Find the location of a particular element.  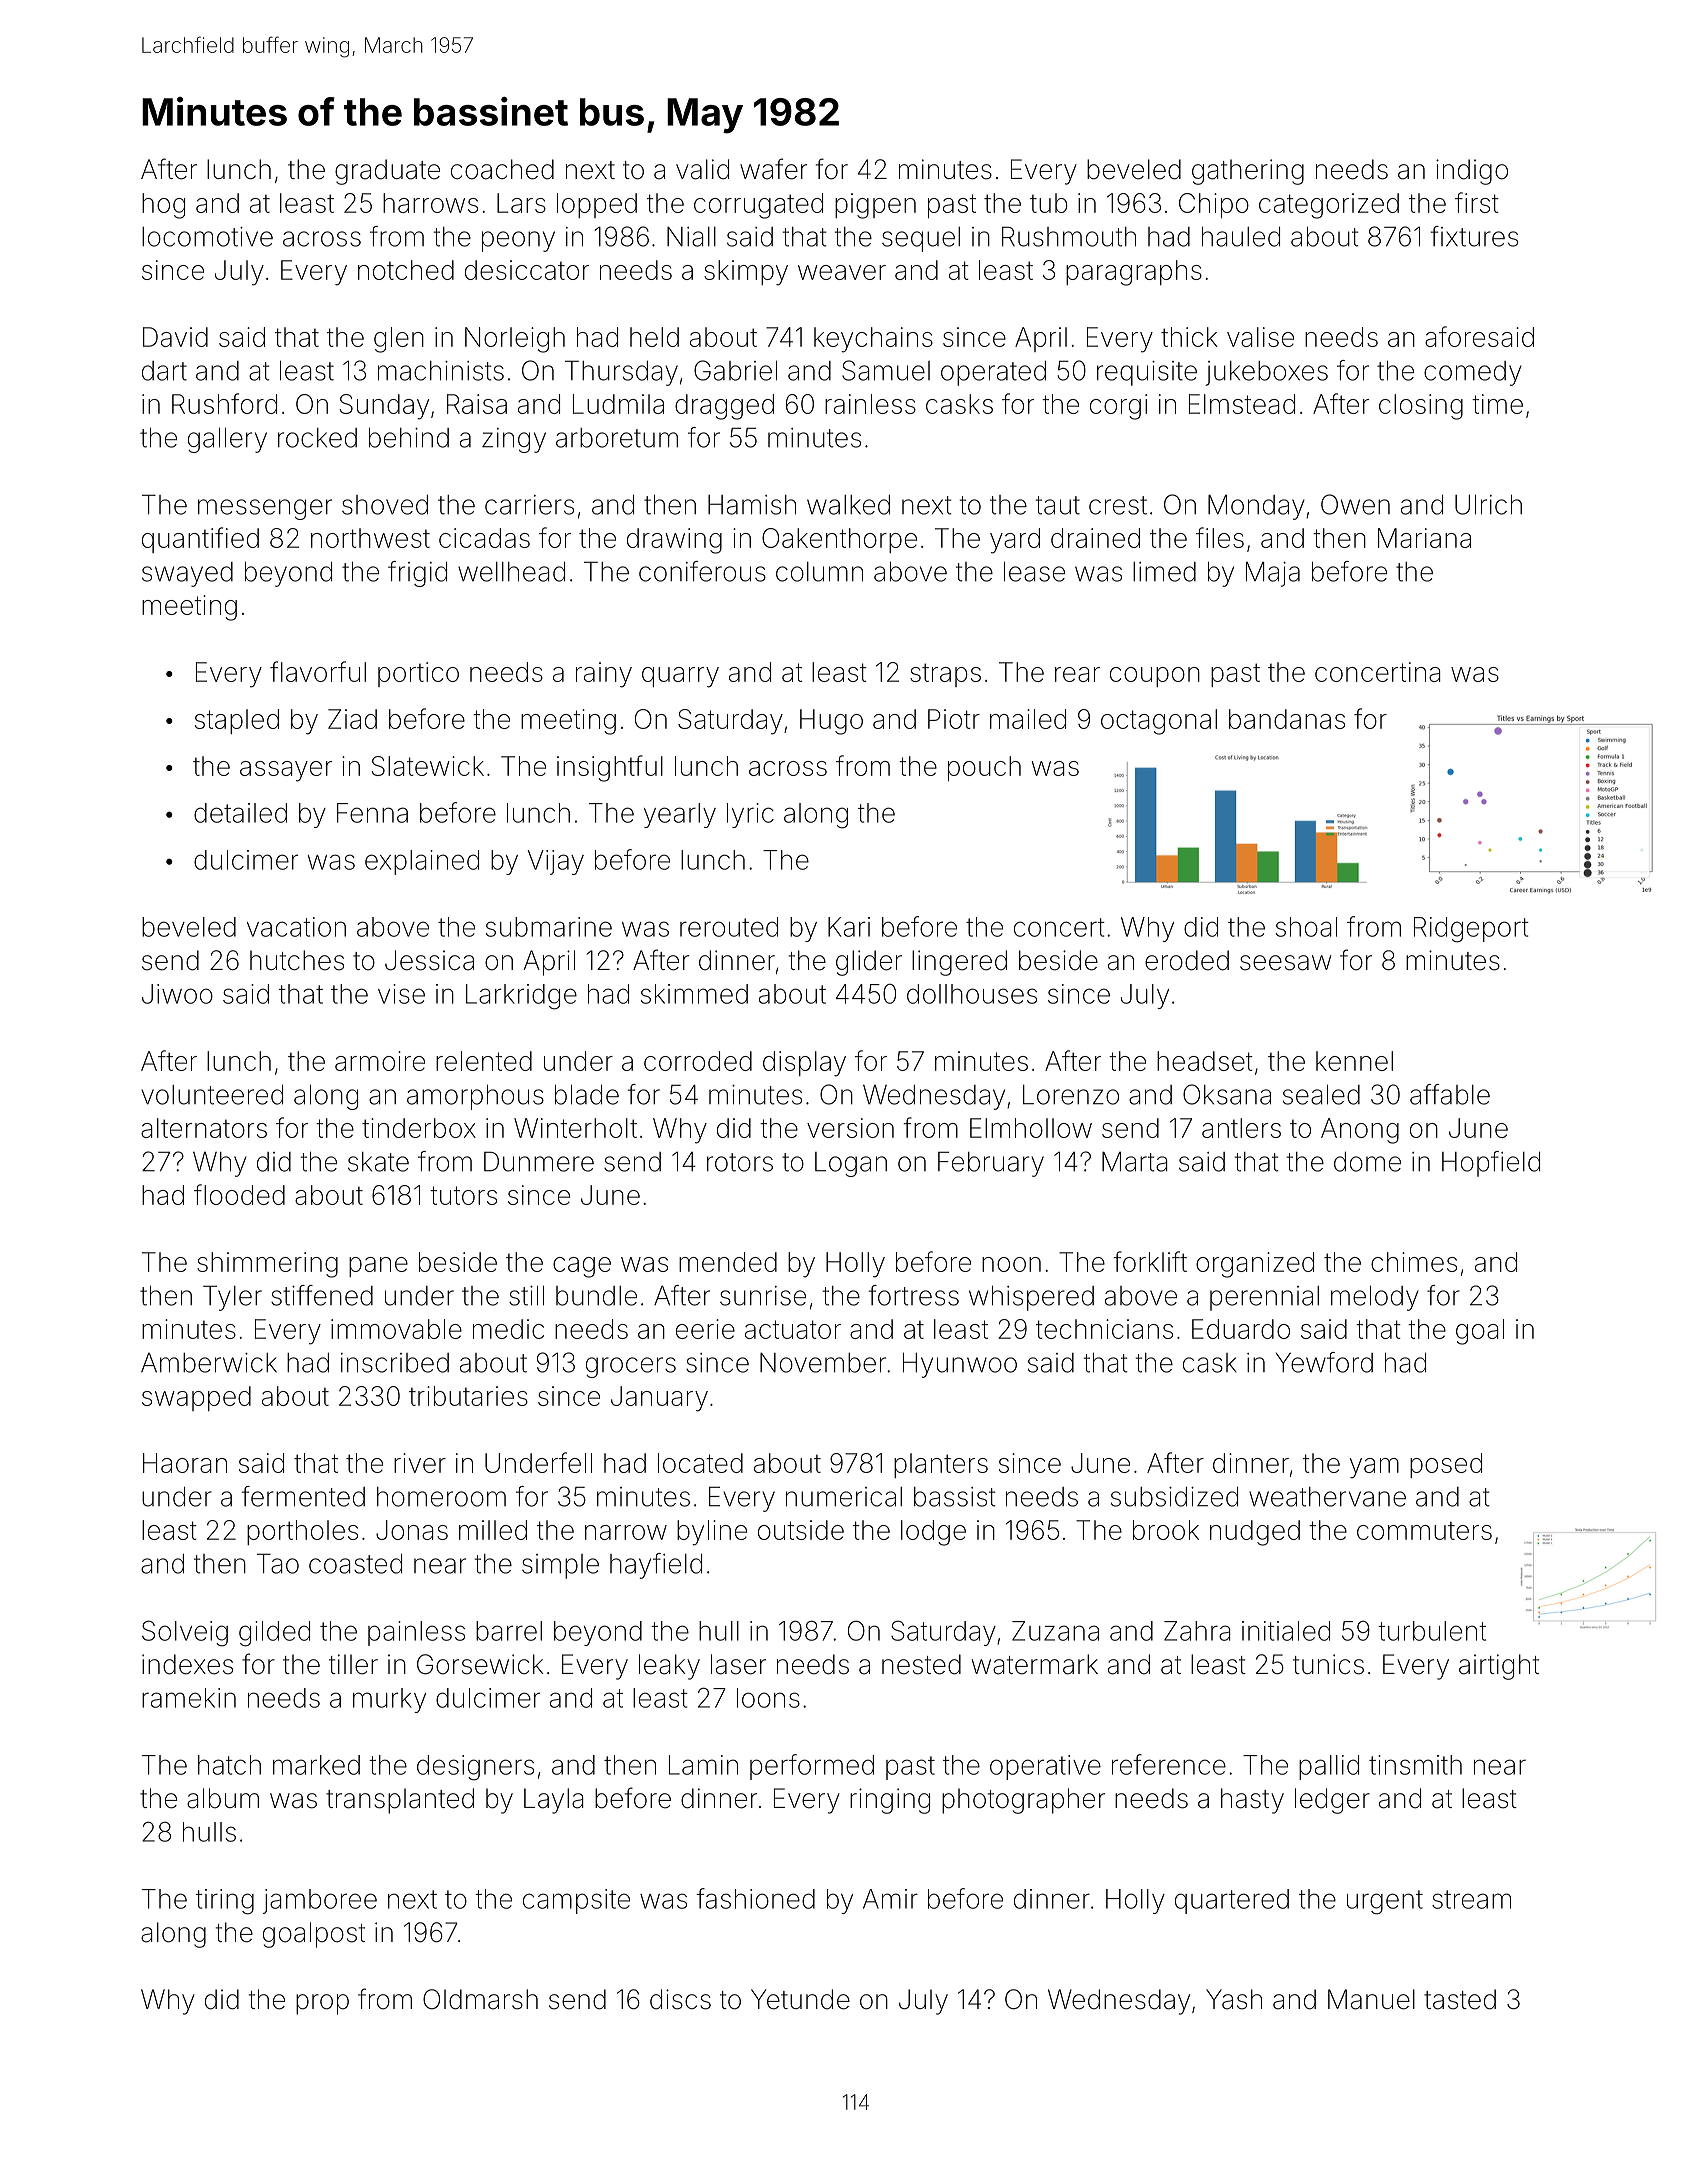

vacation is located at coordinates (296, 927).
